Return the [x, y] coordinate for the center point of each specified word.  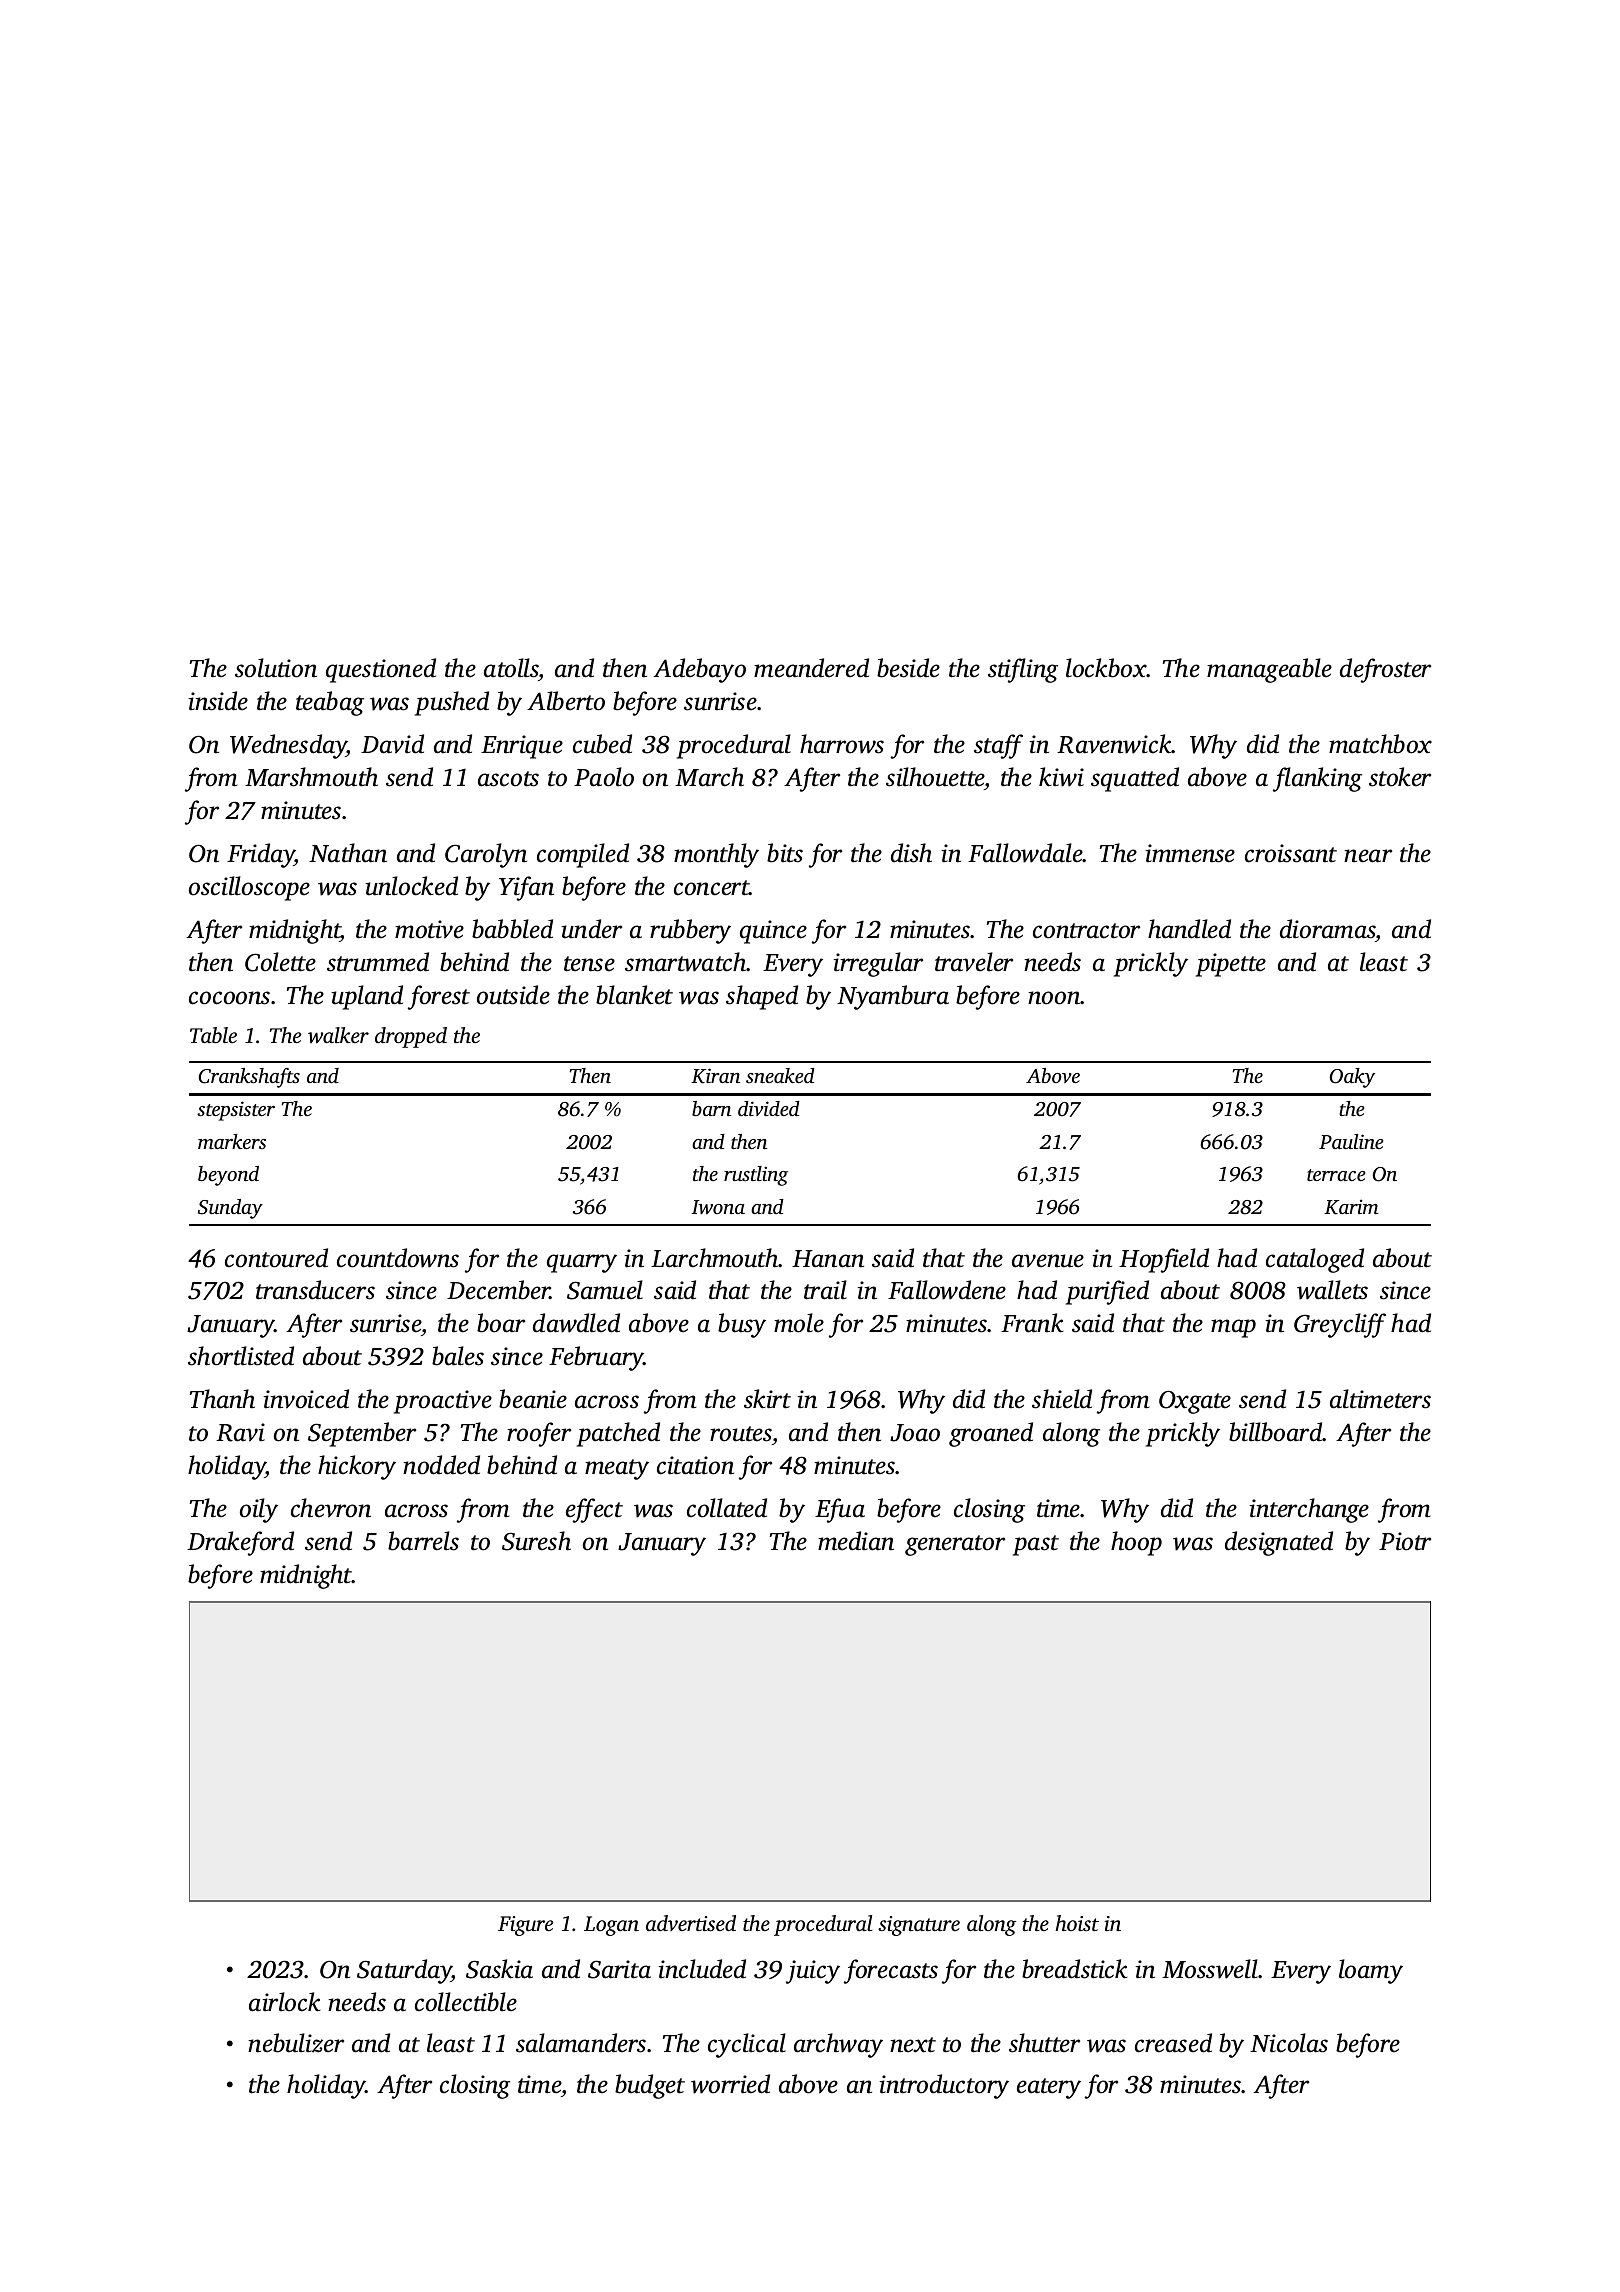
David [392, 744]
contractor [1086, 931]
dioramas [1328, 929]
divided [769, 1108]
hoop [1136, 1543]
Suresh [536, 1541]
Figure [525, 1926]
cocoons [229, 998]
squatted [1135, 779]
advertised [691, 1923]
